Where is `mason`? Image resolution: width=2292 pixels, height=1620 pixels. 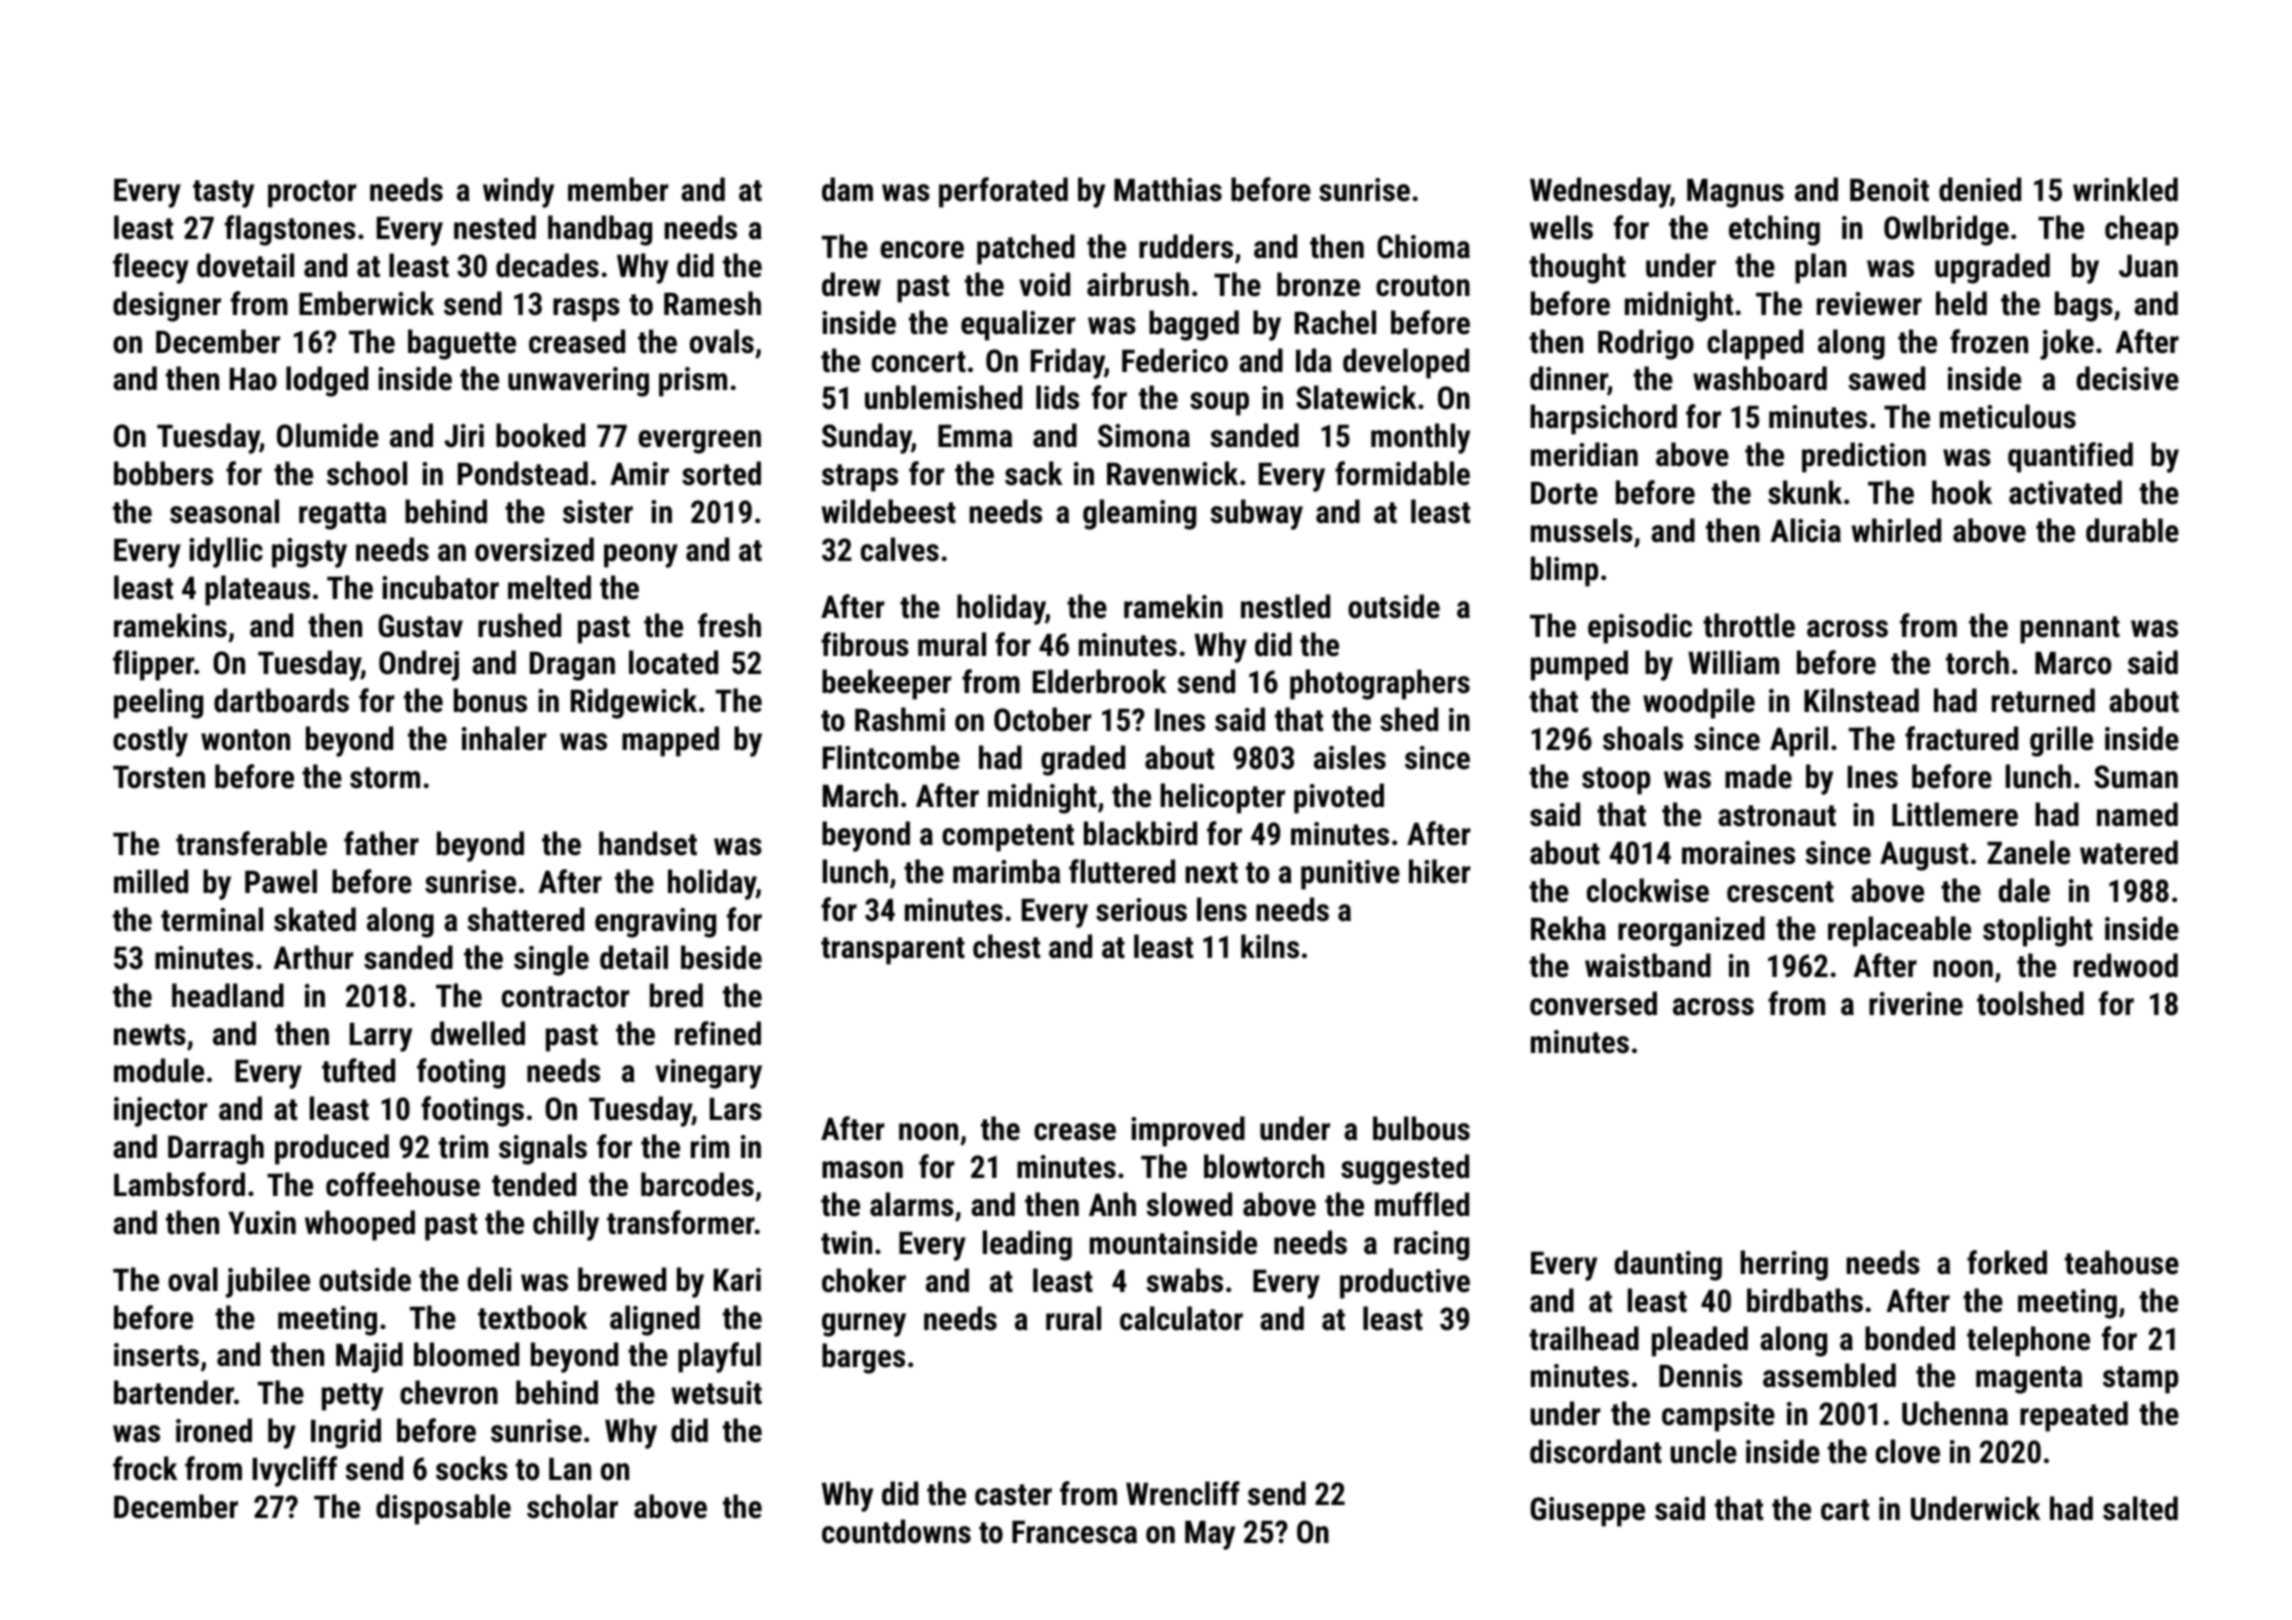 mason is located at coordinates (862, 1170).
